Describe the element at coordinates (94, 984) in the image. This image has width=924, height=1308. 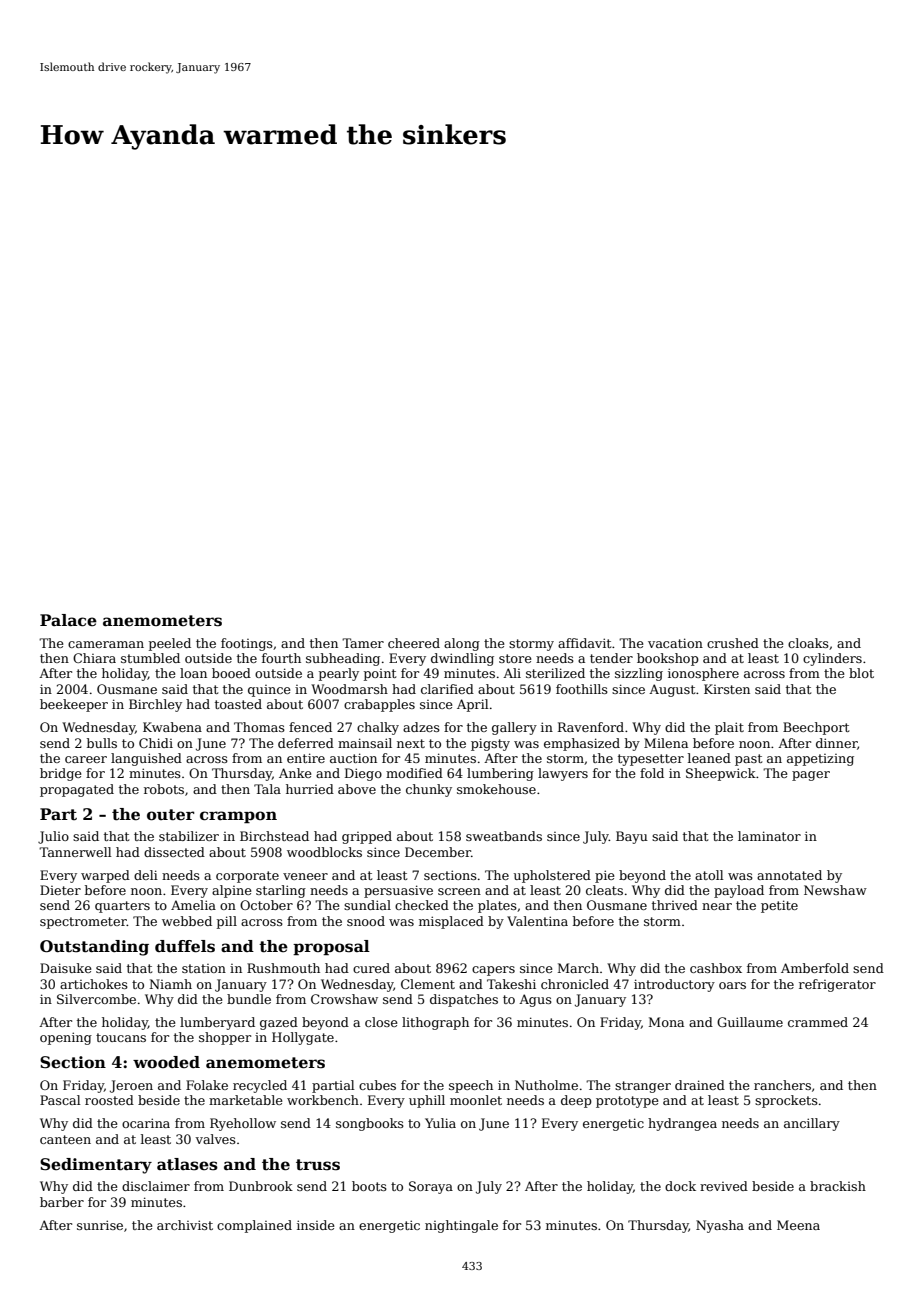
I see `artichokes` at that location.
